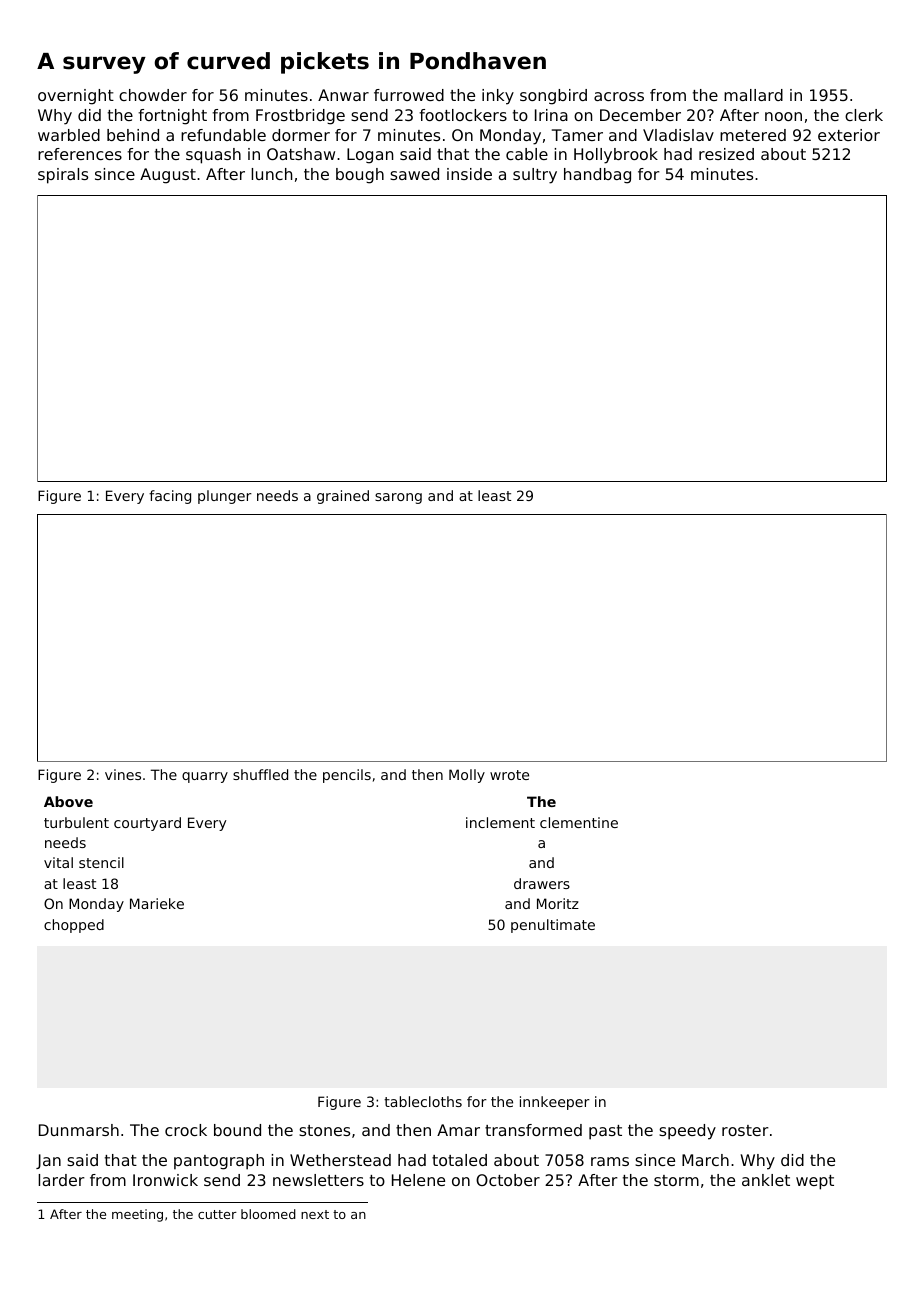 The width and height of the screenshot is (924, 1308). I want to click on resized, so click(726, 154).
